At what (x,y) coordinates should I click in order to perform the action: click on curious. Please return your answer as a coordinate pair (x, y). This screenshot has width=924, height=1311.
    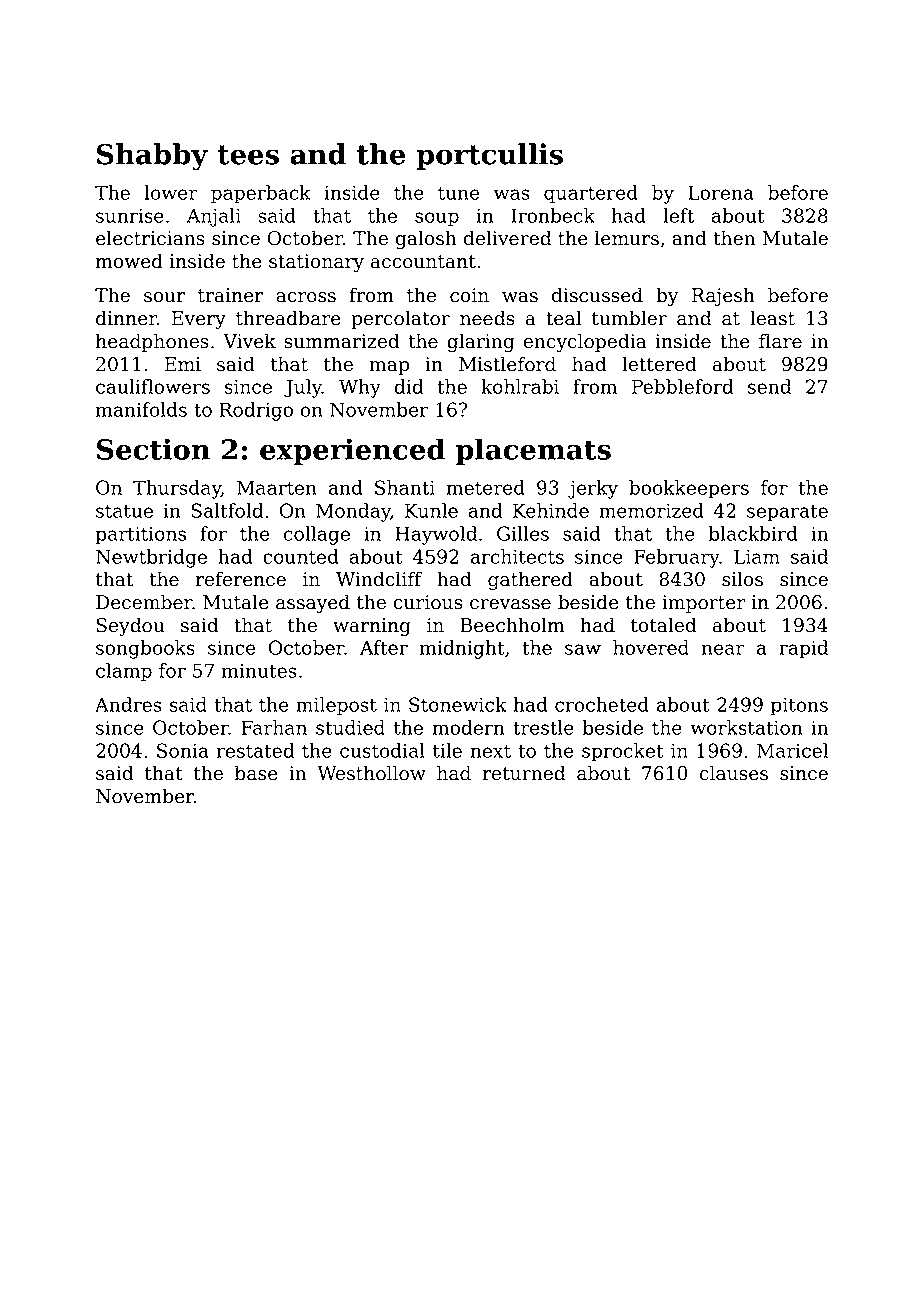
    Looking at the image, I should click on (428, 602).
